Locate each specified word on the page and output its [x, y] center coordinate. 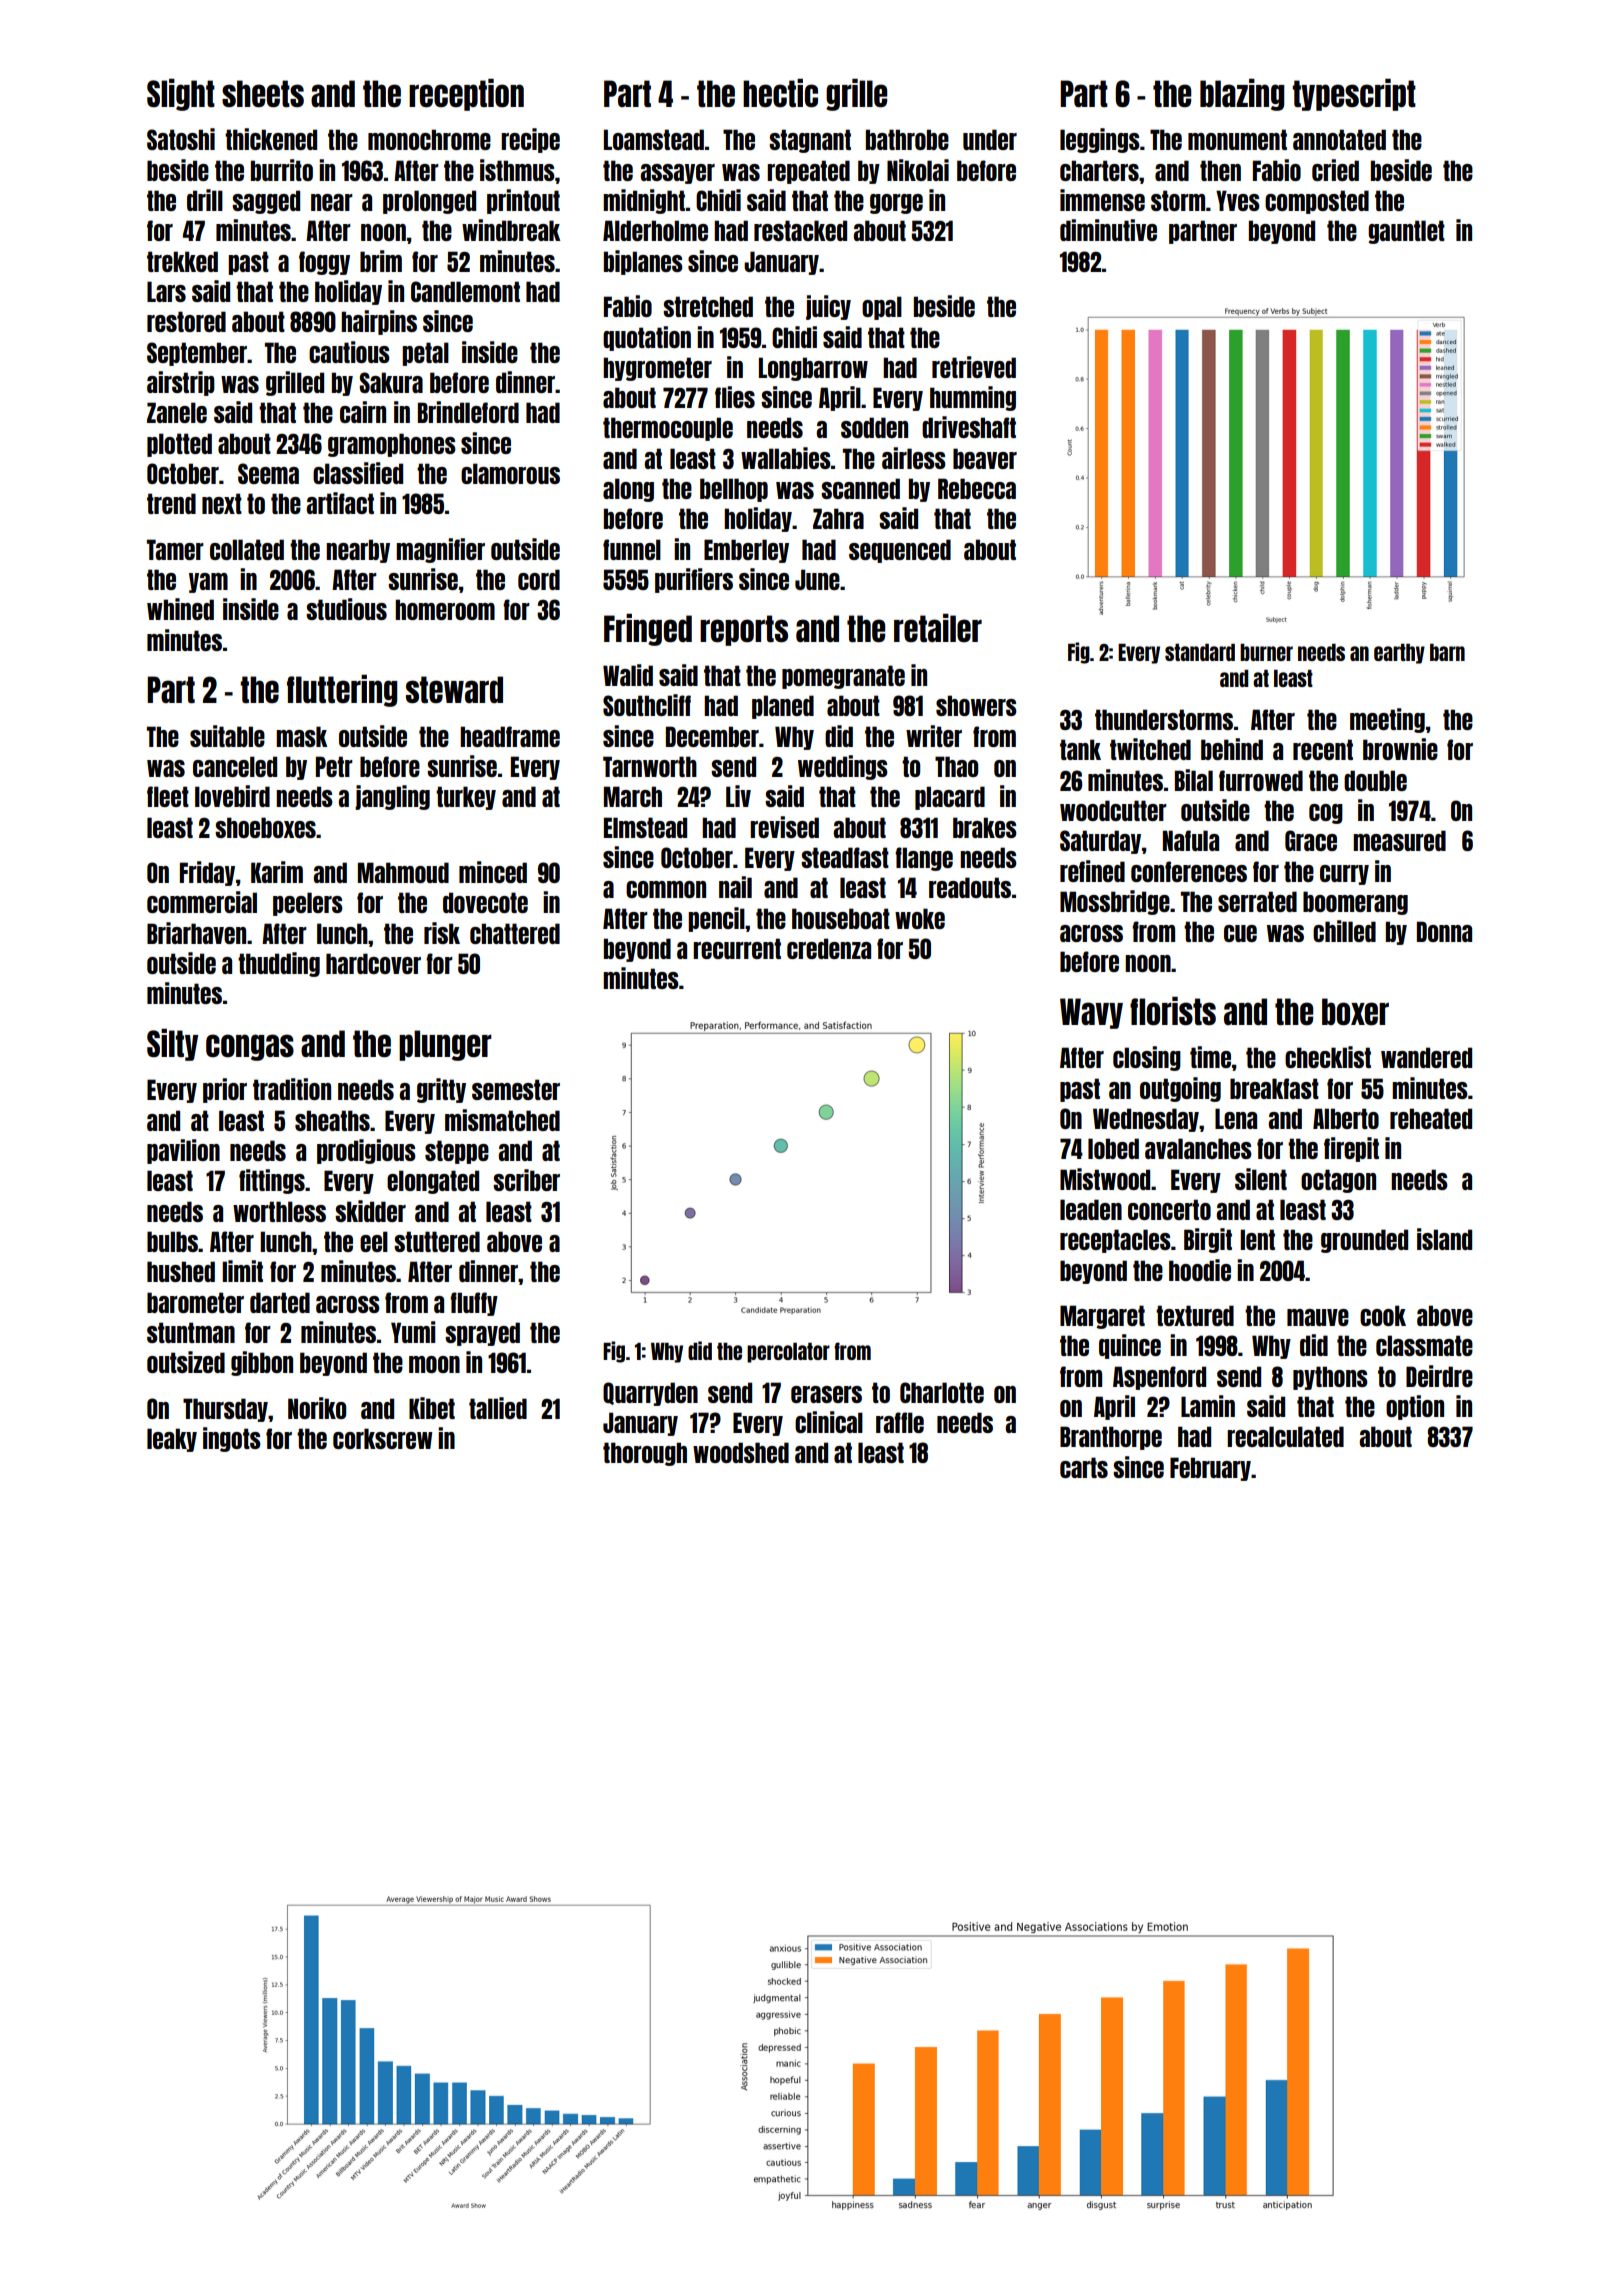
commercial [202, 902]
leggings [1100, 140]
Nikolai [918, 170]
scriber [526, 1180]
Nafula [1191, 840]
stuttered [437, 1241]
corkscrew [383, 1438]
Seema [268, 473]
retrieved [974, 367]
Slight [181, 95]
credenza [829, 948]
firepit [1351, 1149]
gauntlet [1406, 232]
